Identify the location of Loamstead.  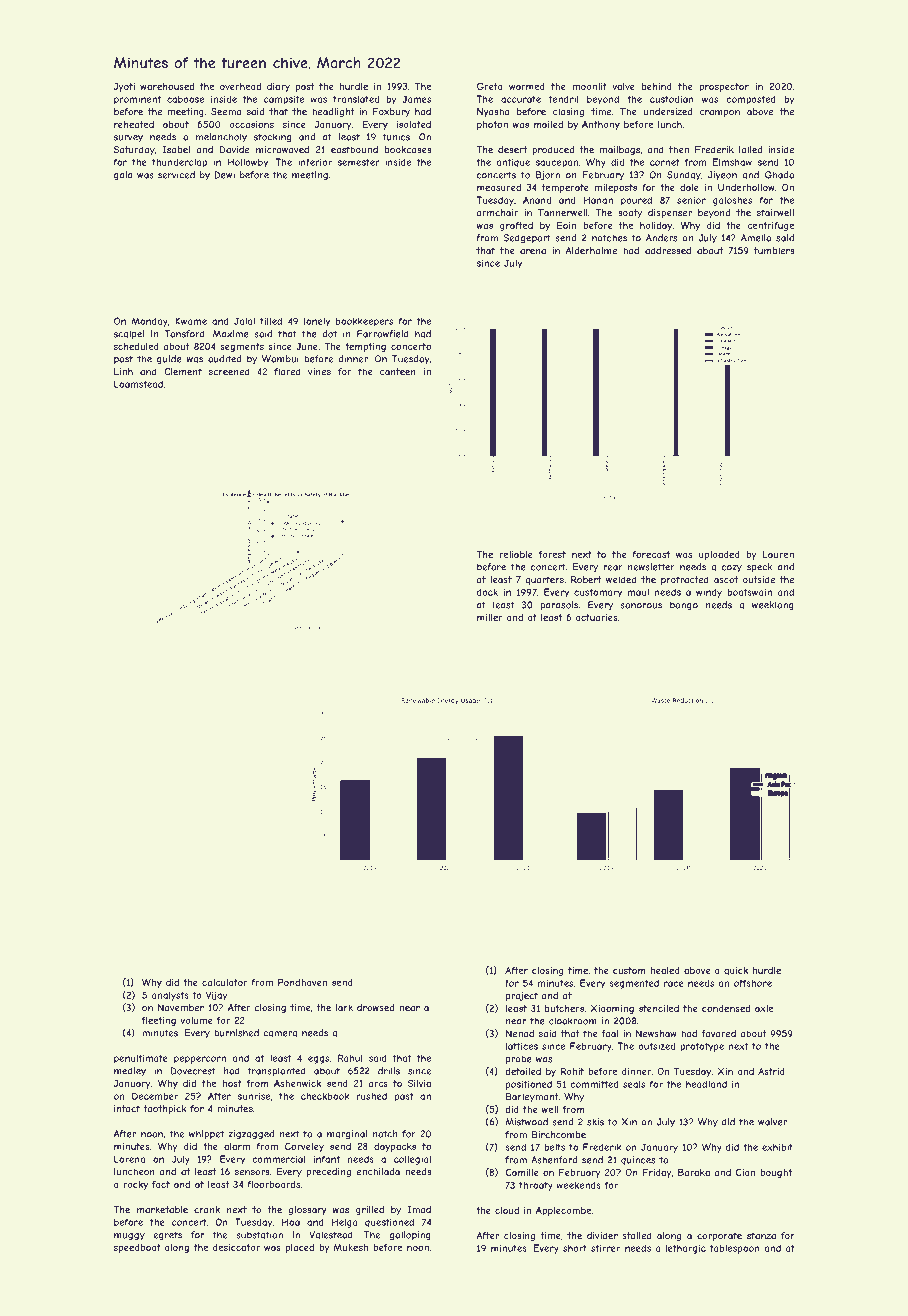
(138, 384).
